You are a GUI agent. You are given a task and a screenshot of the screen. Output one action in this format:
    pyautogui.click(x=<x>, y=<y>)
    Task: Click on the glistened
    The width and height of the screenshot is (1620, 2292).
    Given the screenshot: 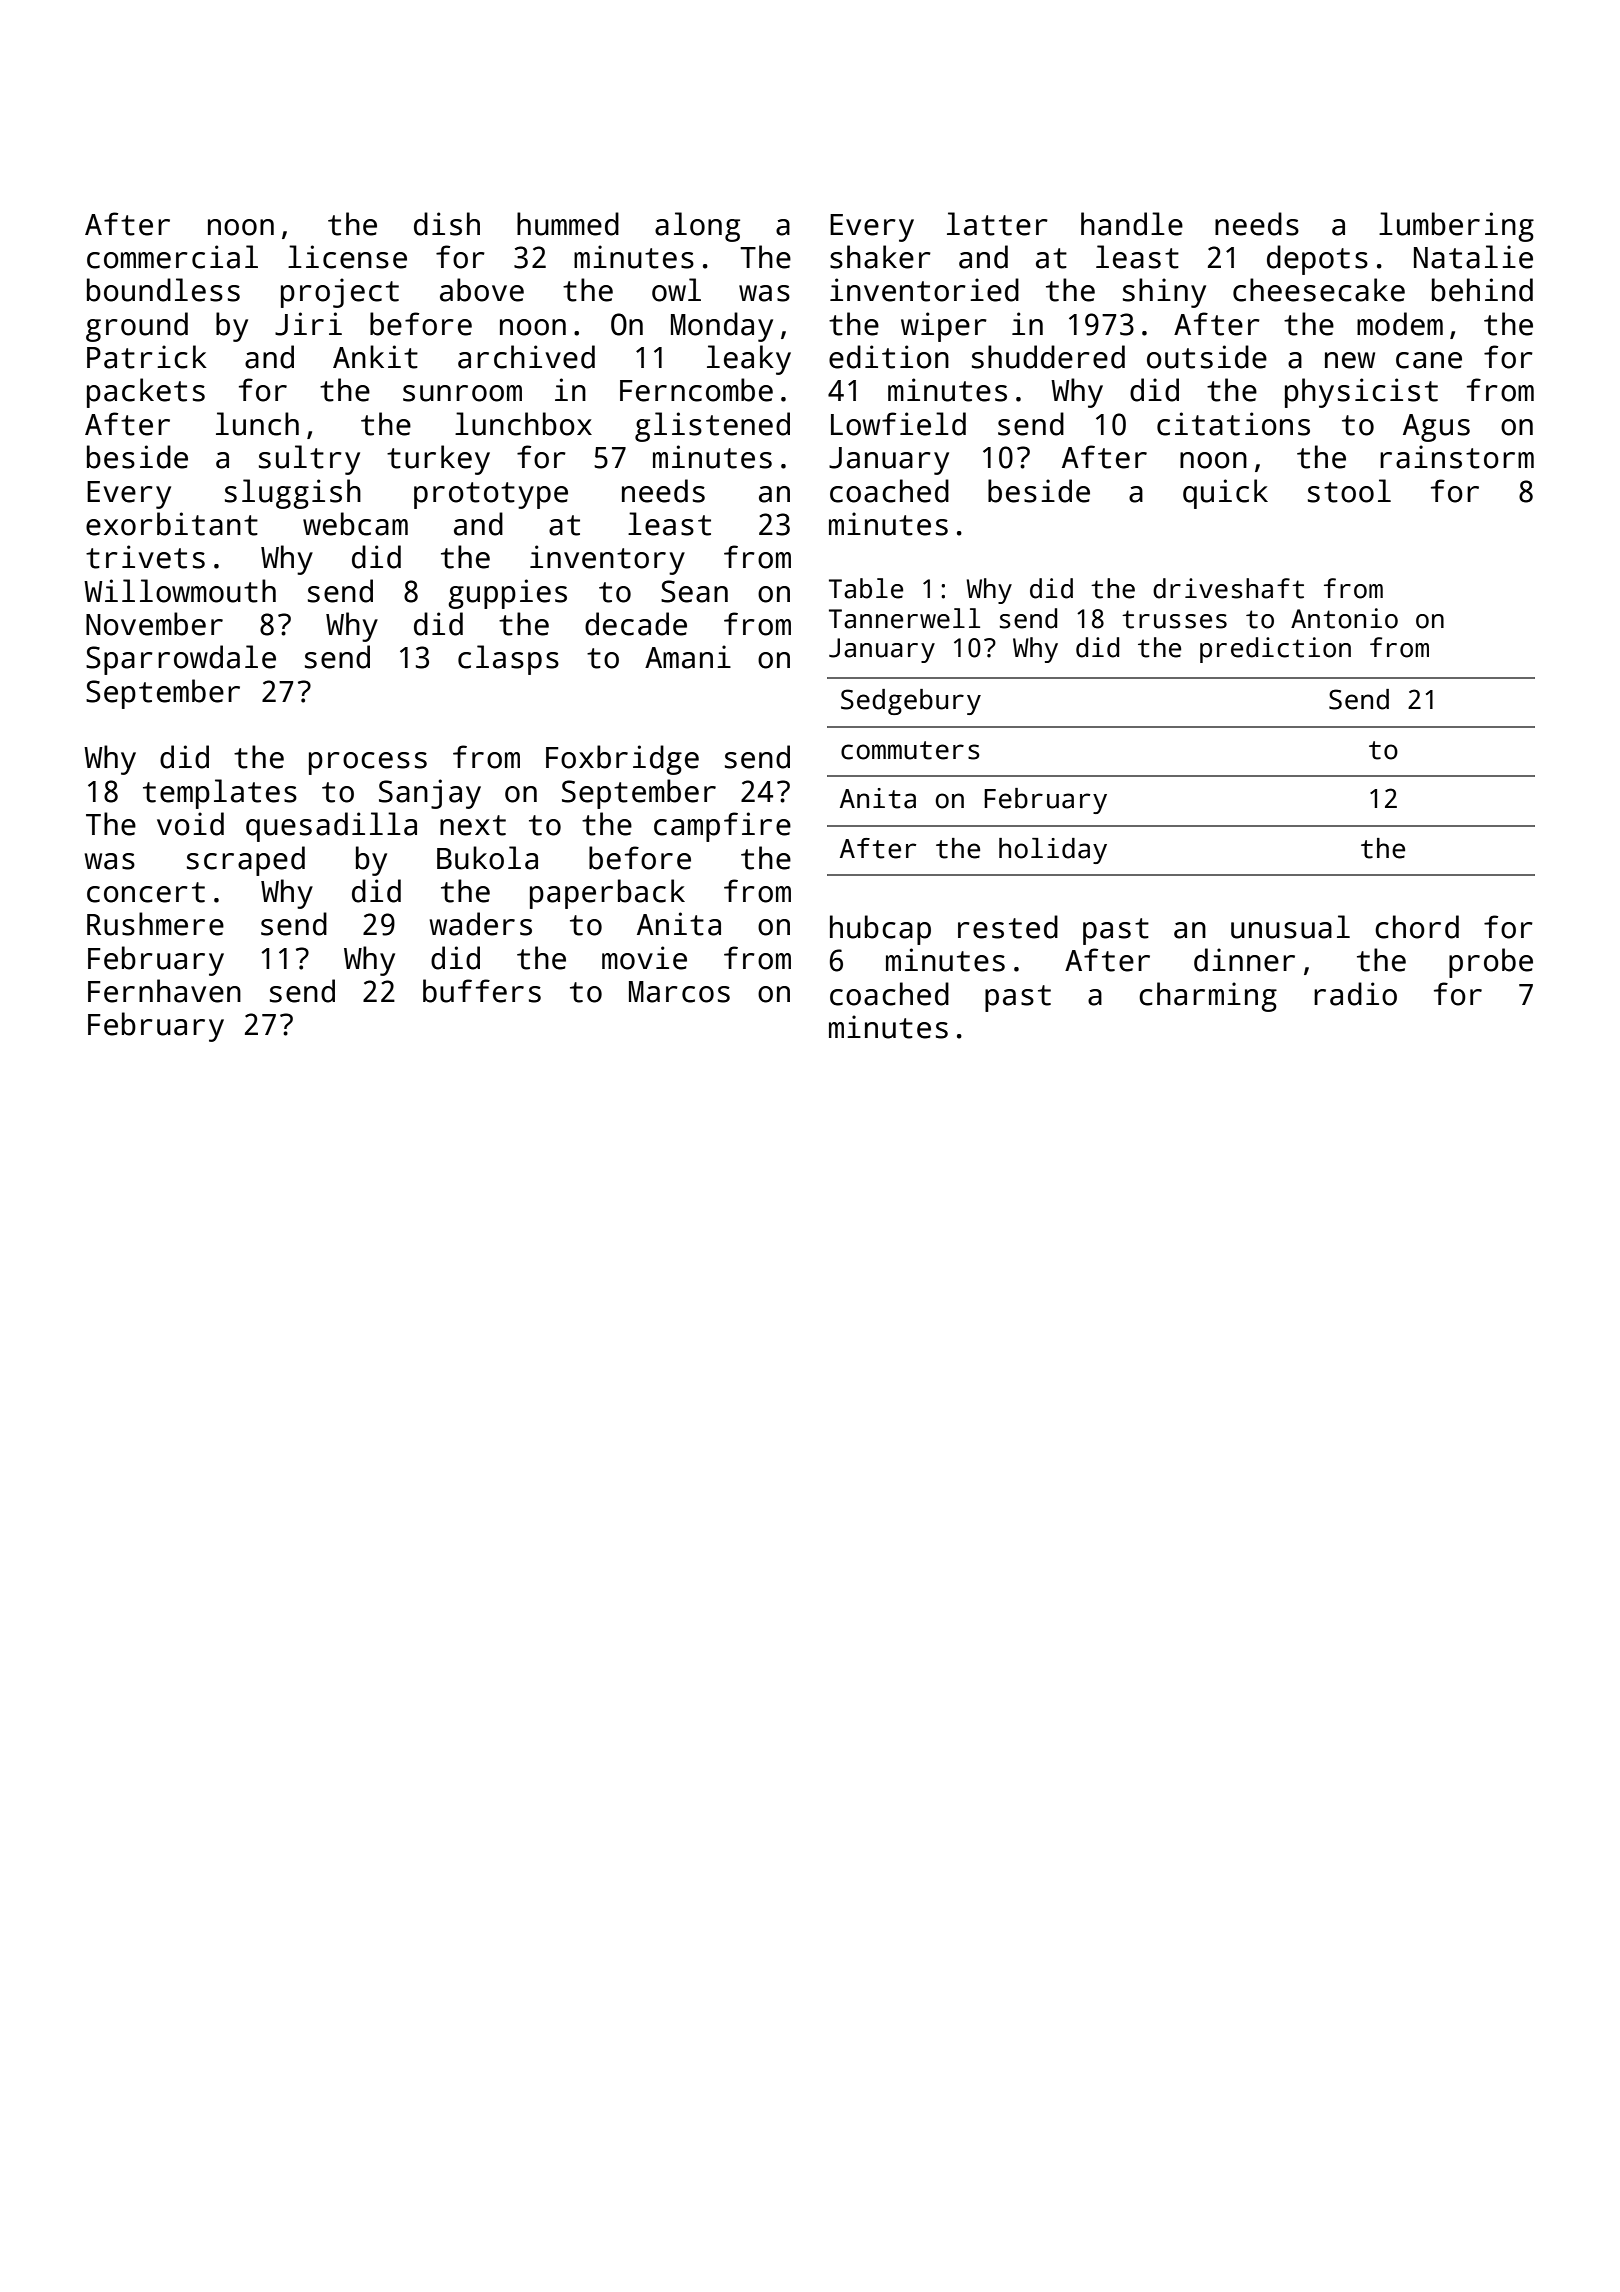 What is the action you would take?
    pyautogui.click(x=712, y=427)
